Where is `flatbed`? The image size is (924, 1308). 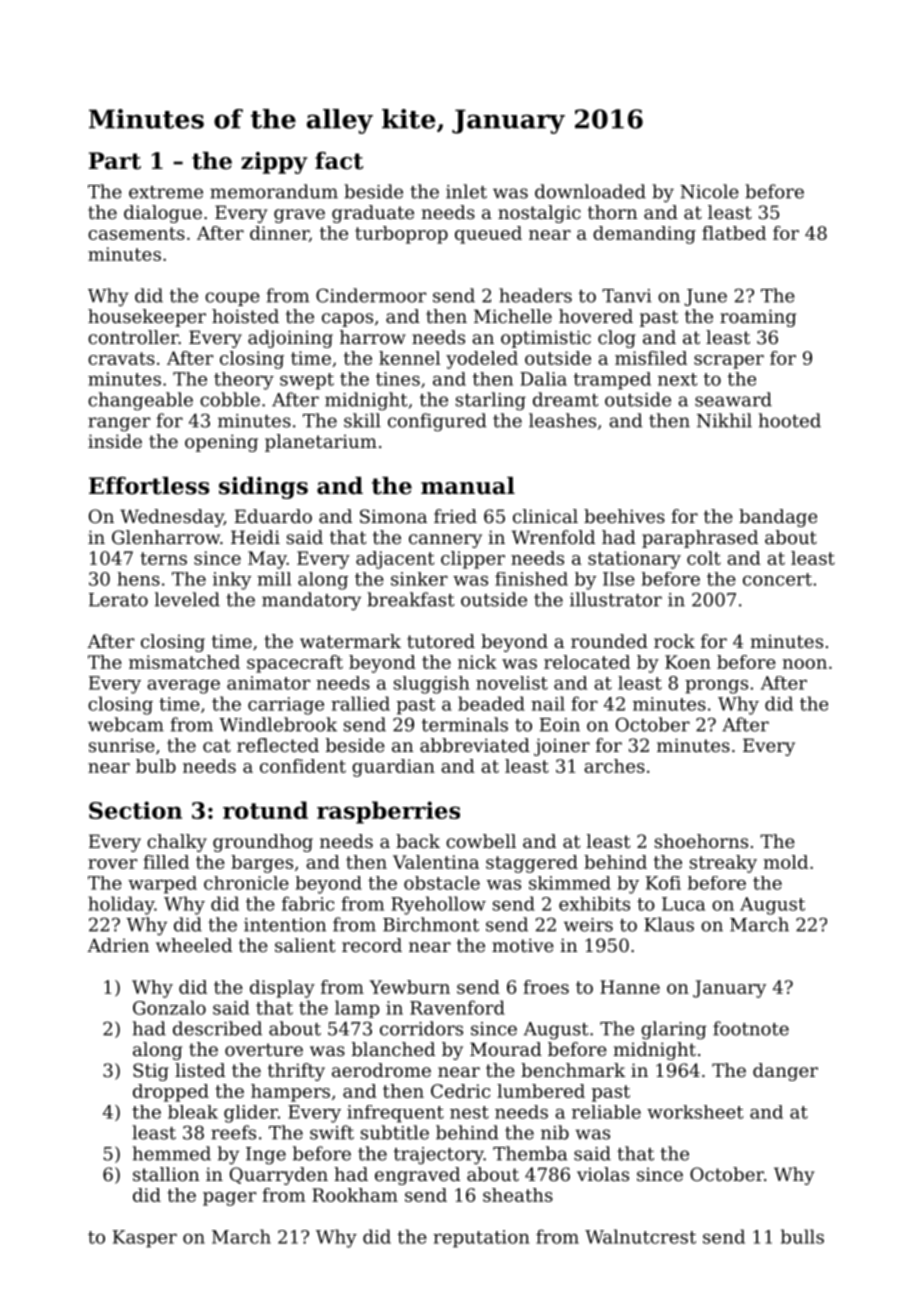 flatbed is located at coordinates (734, 233).
